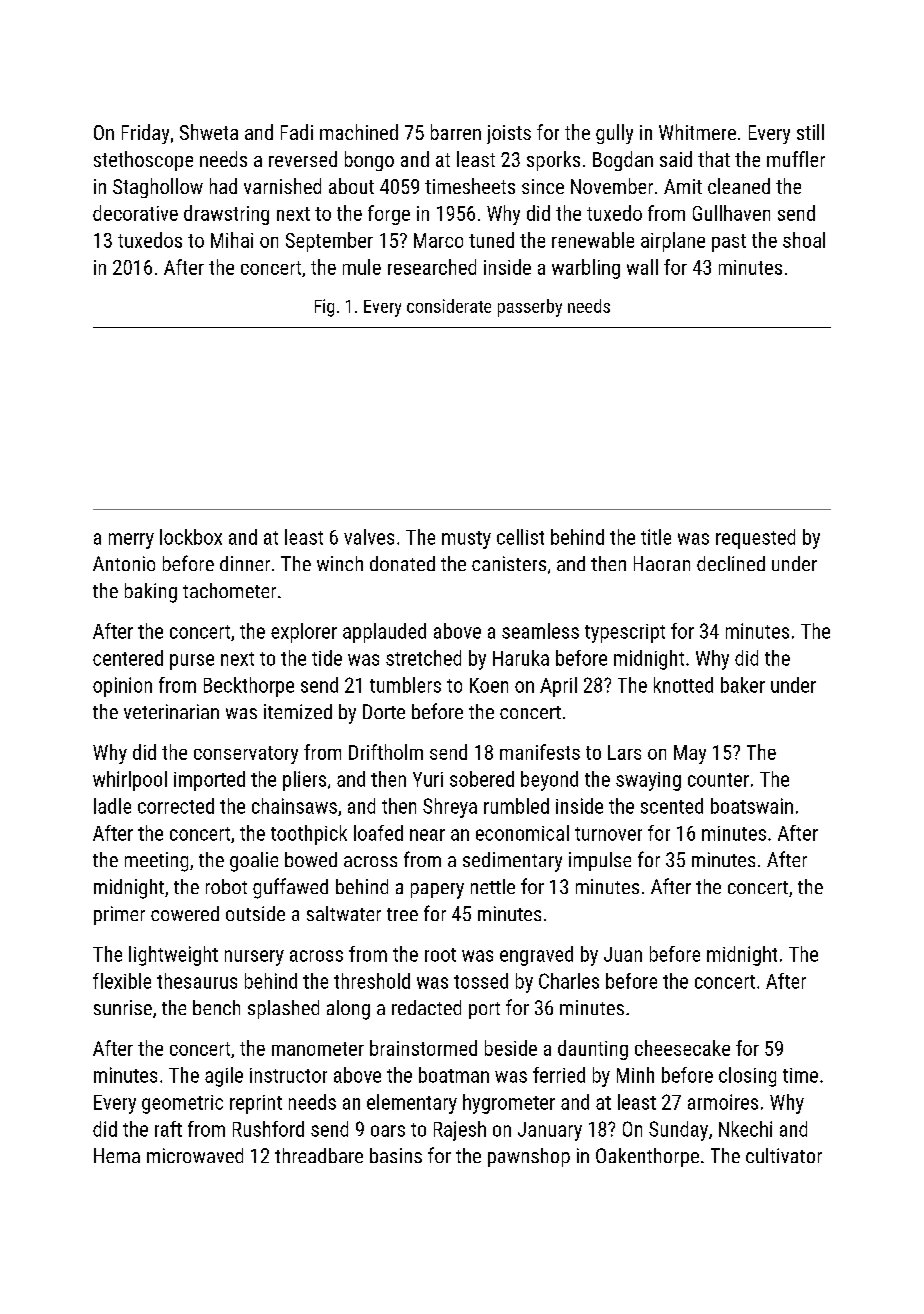 Image resolution: width=924 pixels, height=1314 pixels. Describe the element at coordinates (324, 308) in the screenshot. I see `Fig` at that location.
